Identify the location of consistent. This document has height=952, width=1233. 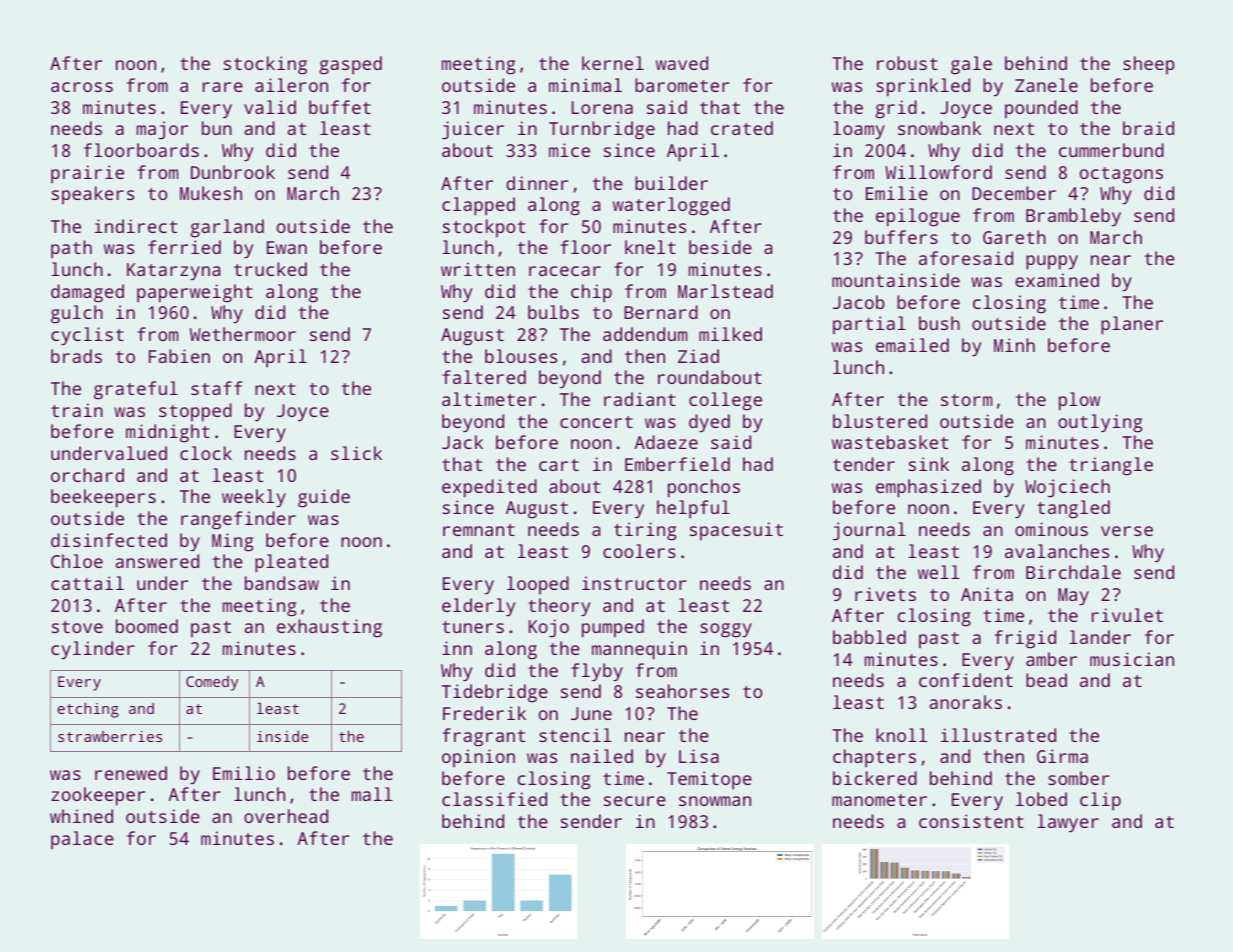
(971, 821).
